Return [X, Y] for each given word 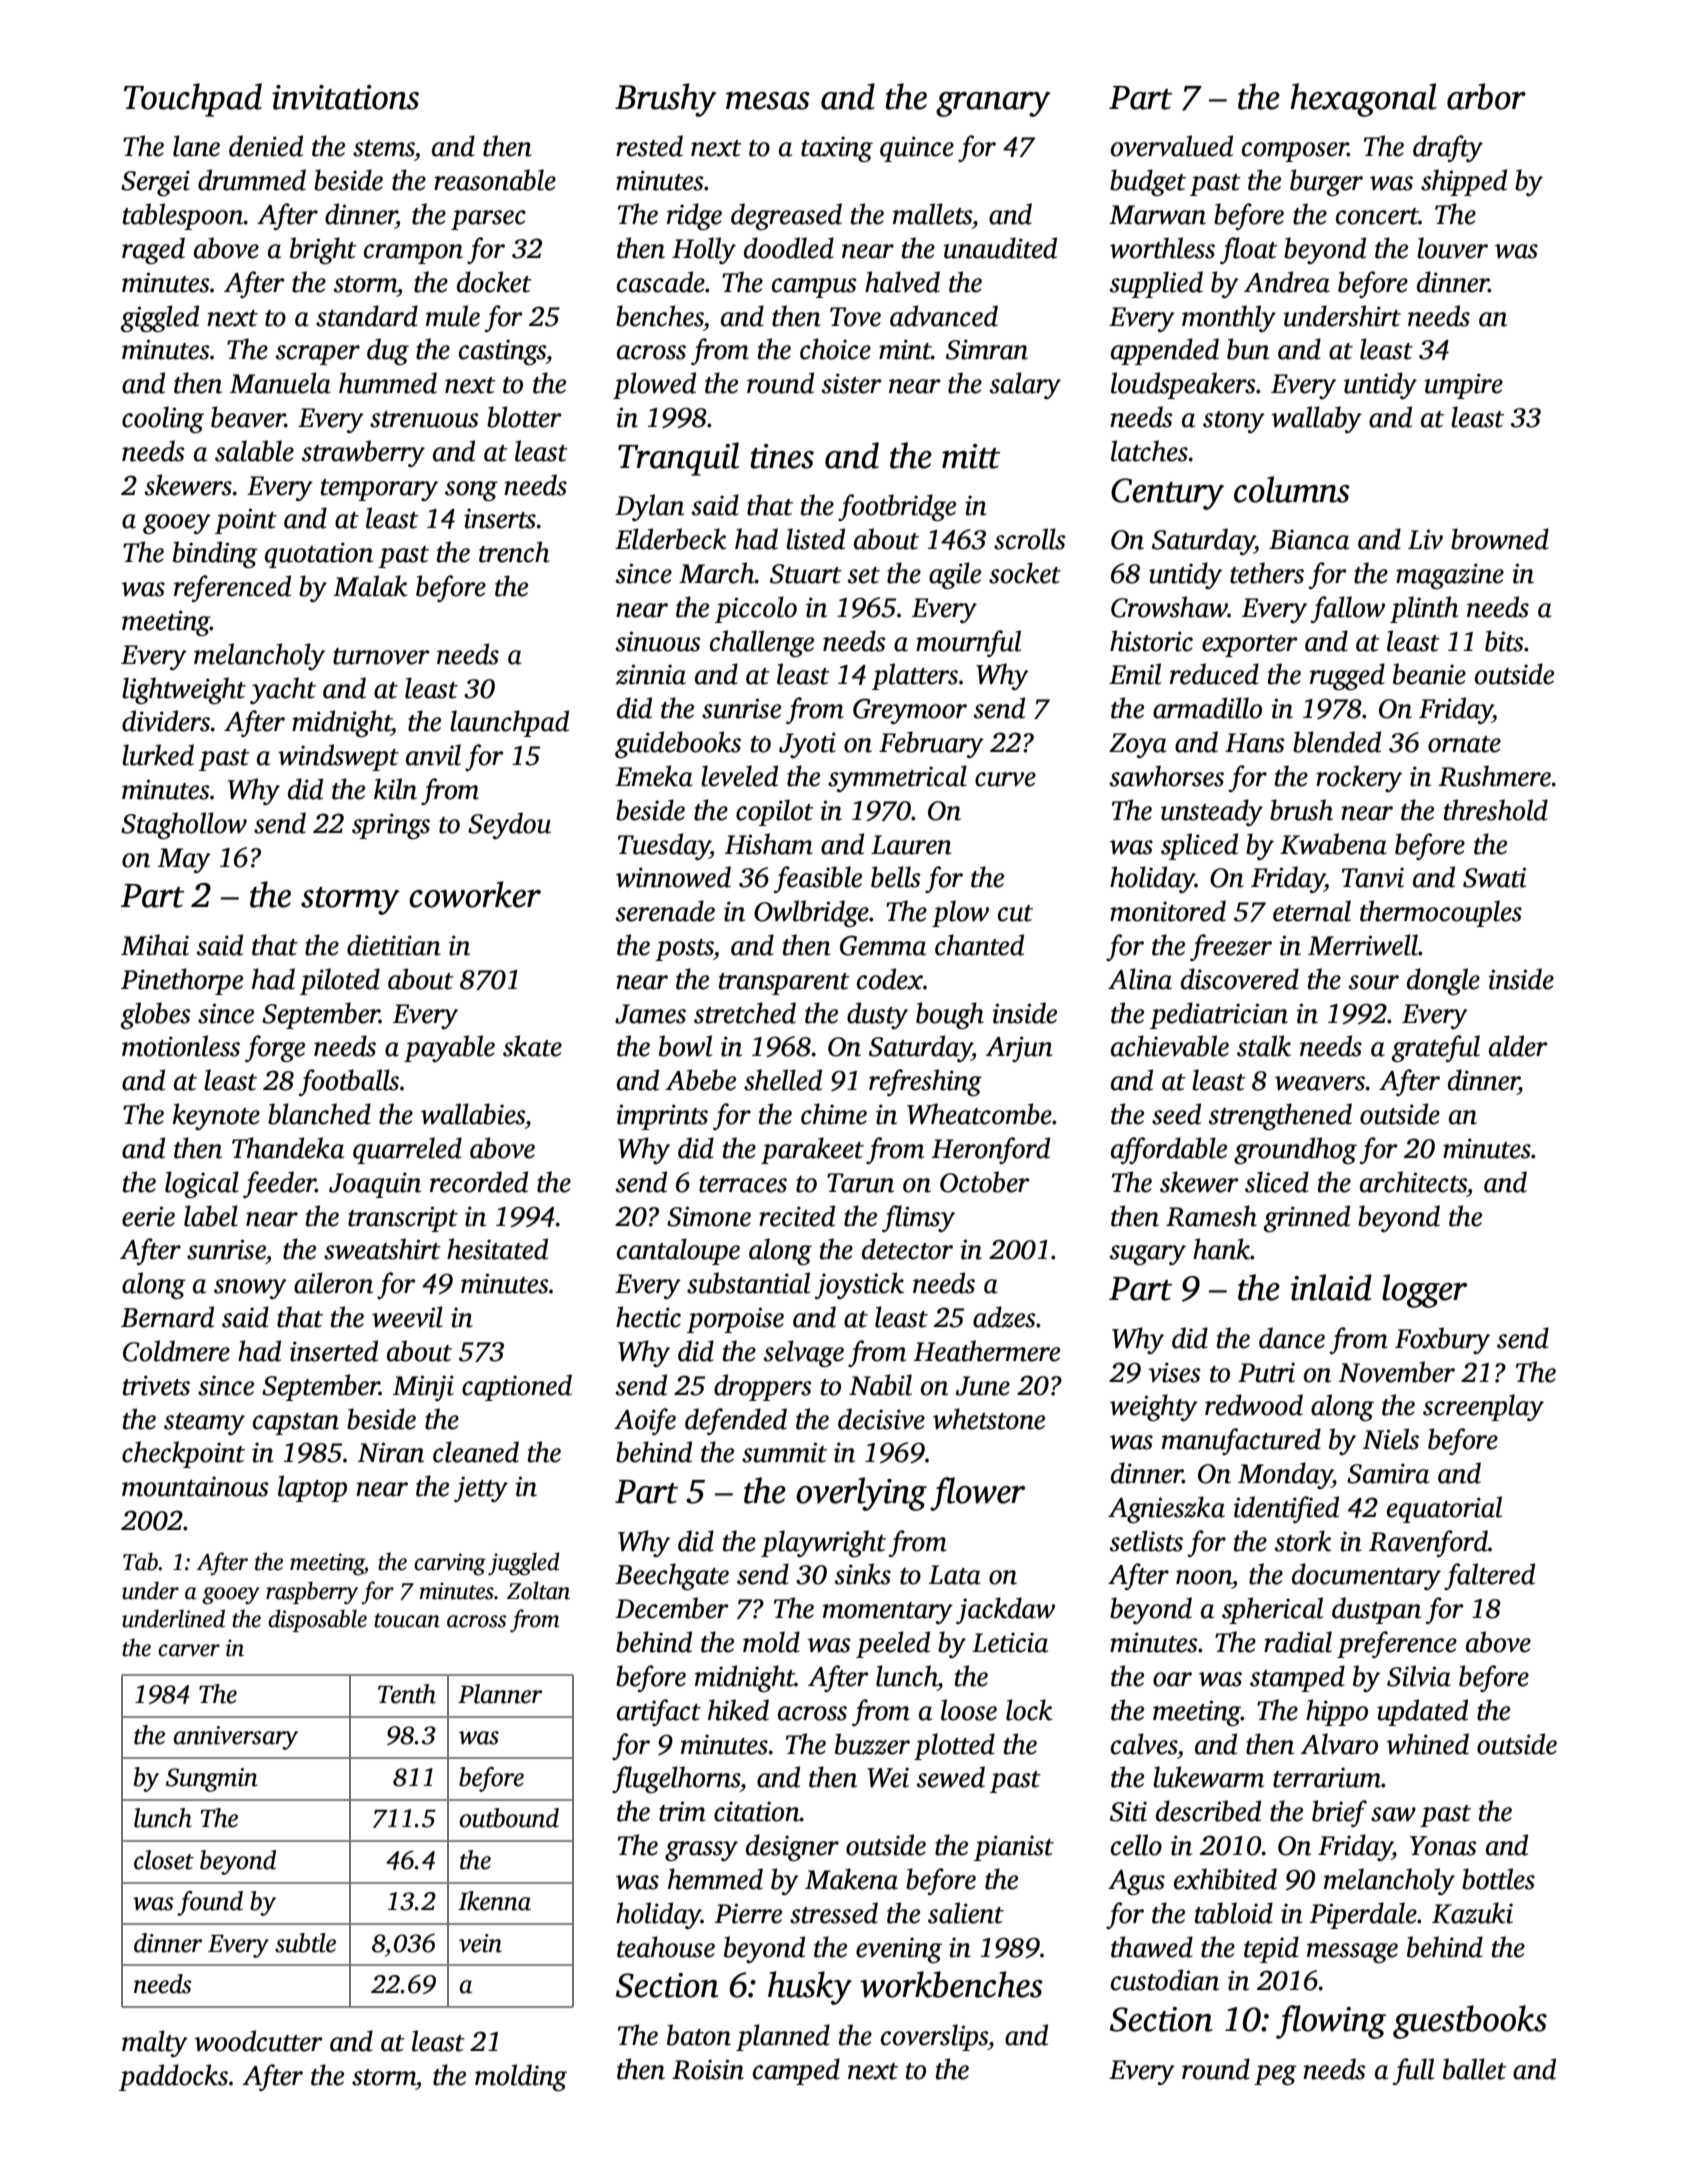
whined [1427, 1744]
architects [1413, 1182]
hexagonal [1363, 100]
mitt [971, 456]
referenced [232, 588]
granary [993, 104]
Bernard [167, 1317]
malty [155, 2043]
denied [266, 146]
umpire [1463, 386]
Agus [1136, 1882]
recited [797, 1216]
